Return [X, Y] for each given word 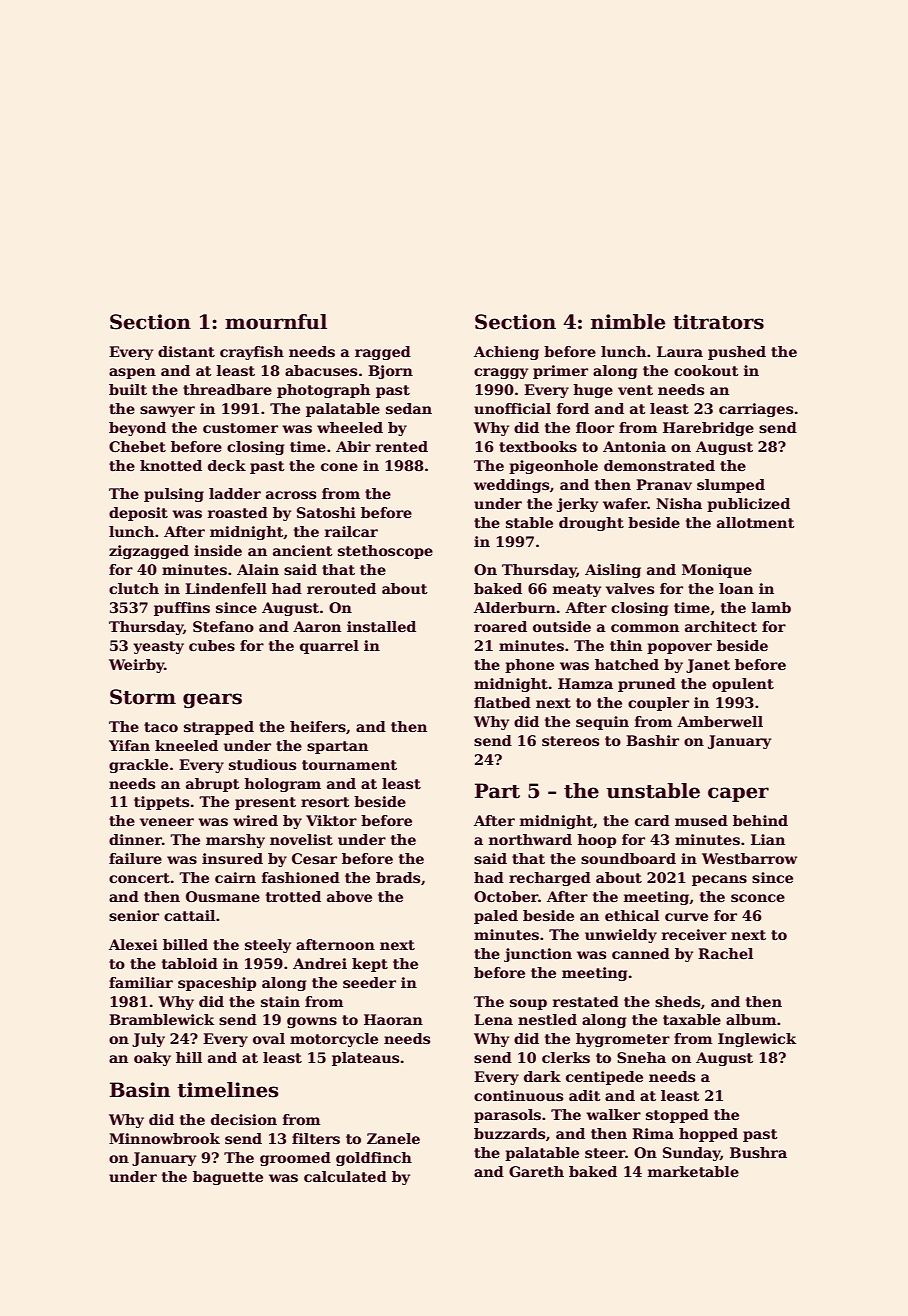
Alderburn [515, 607]
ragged [383, 353]
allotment [756, 522]
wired [255, 820]
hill [189, 1057]
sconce [758, 898]
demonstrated [659, 465]
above [349, 896]
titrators [718, 322]
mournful [276, 322]
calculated [345, 1176]
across [291, 495]
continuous [518, 1095]
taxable [692, 1019]
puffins [182, 609]
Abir [353, 446]
